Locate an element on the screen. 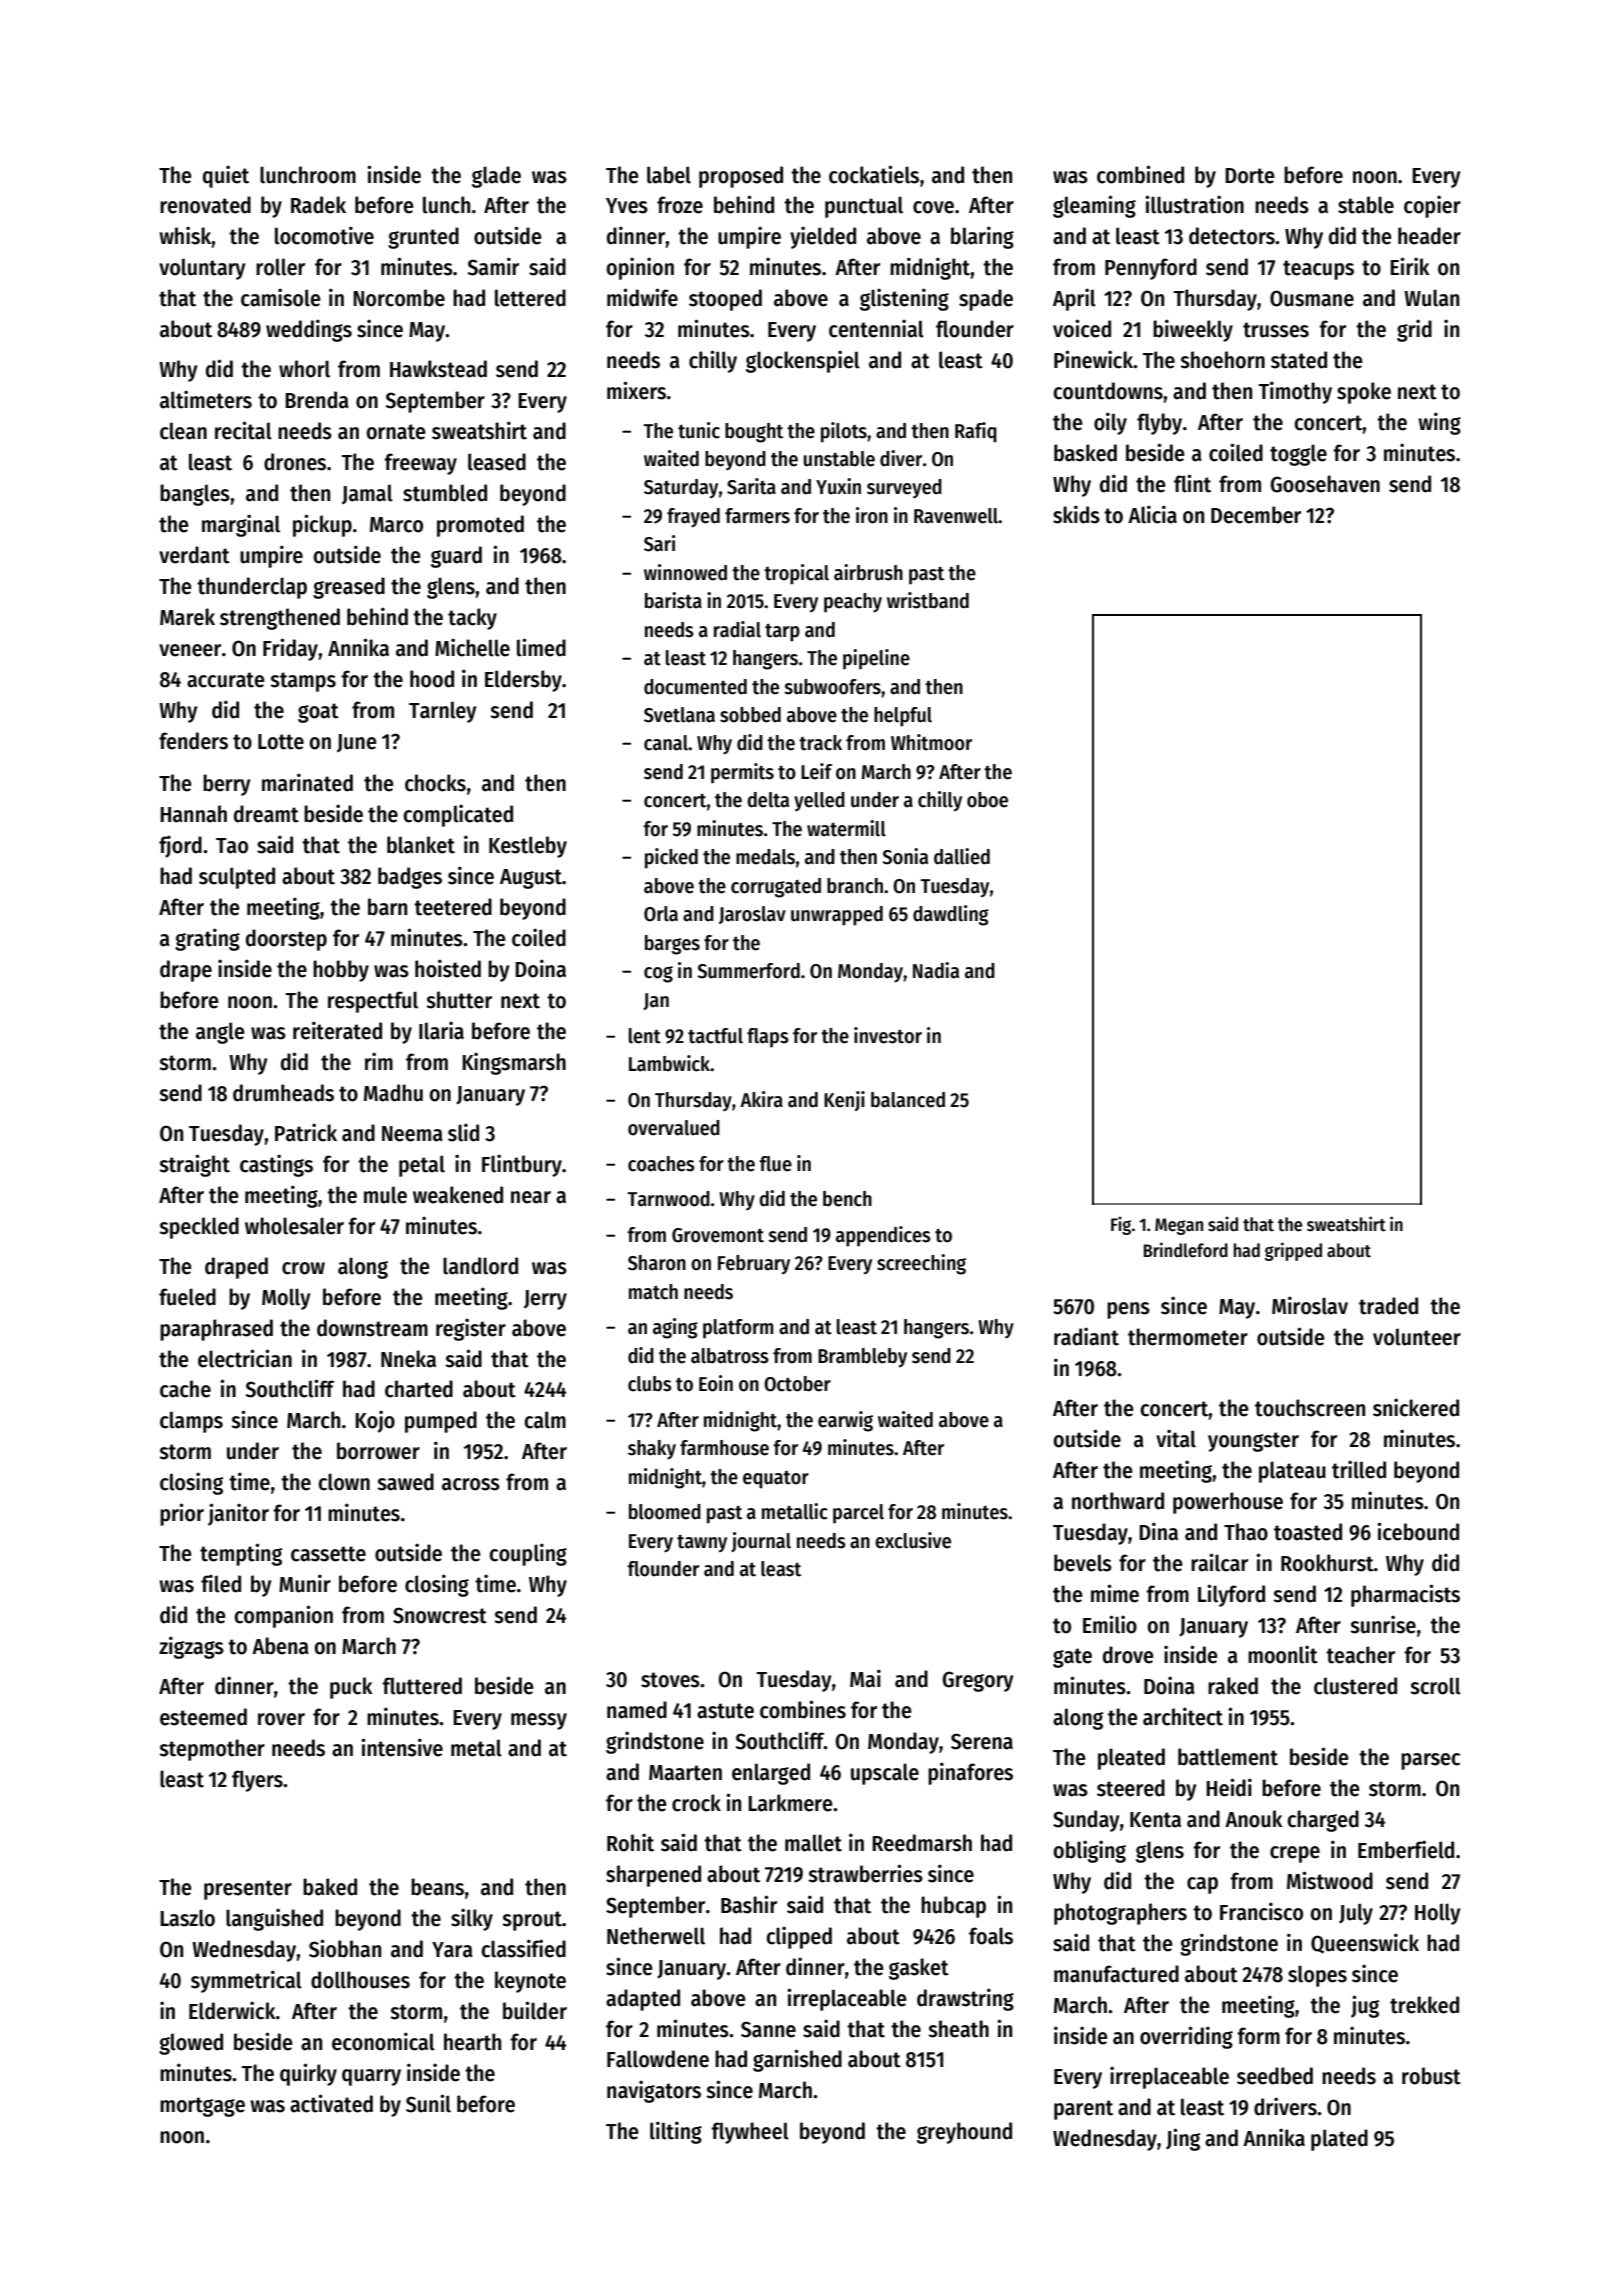  coupling is located at coordinates (528, 1554).
